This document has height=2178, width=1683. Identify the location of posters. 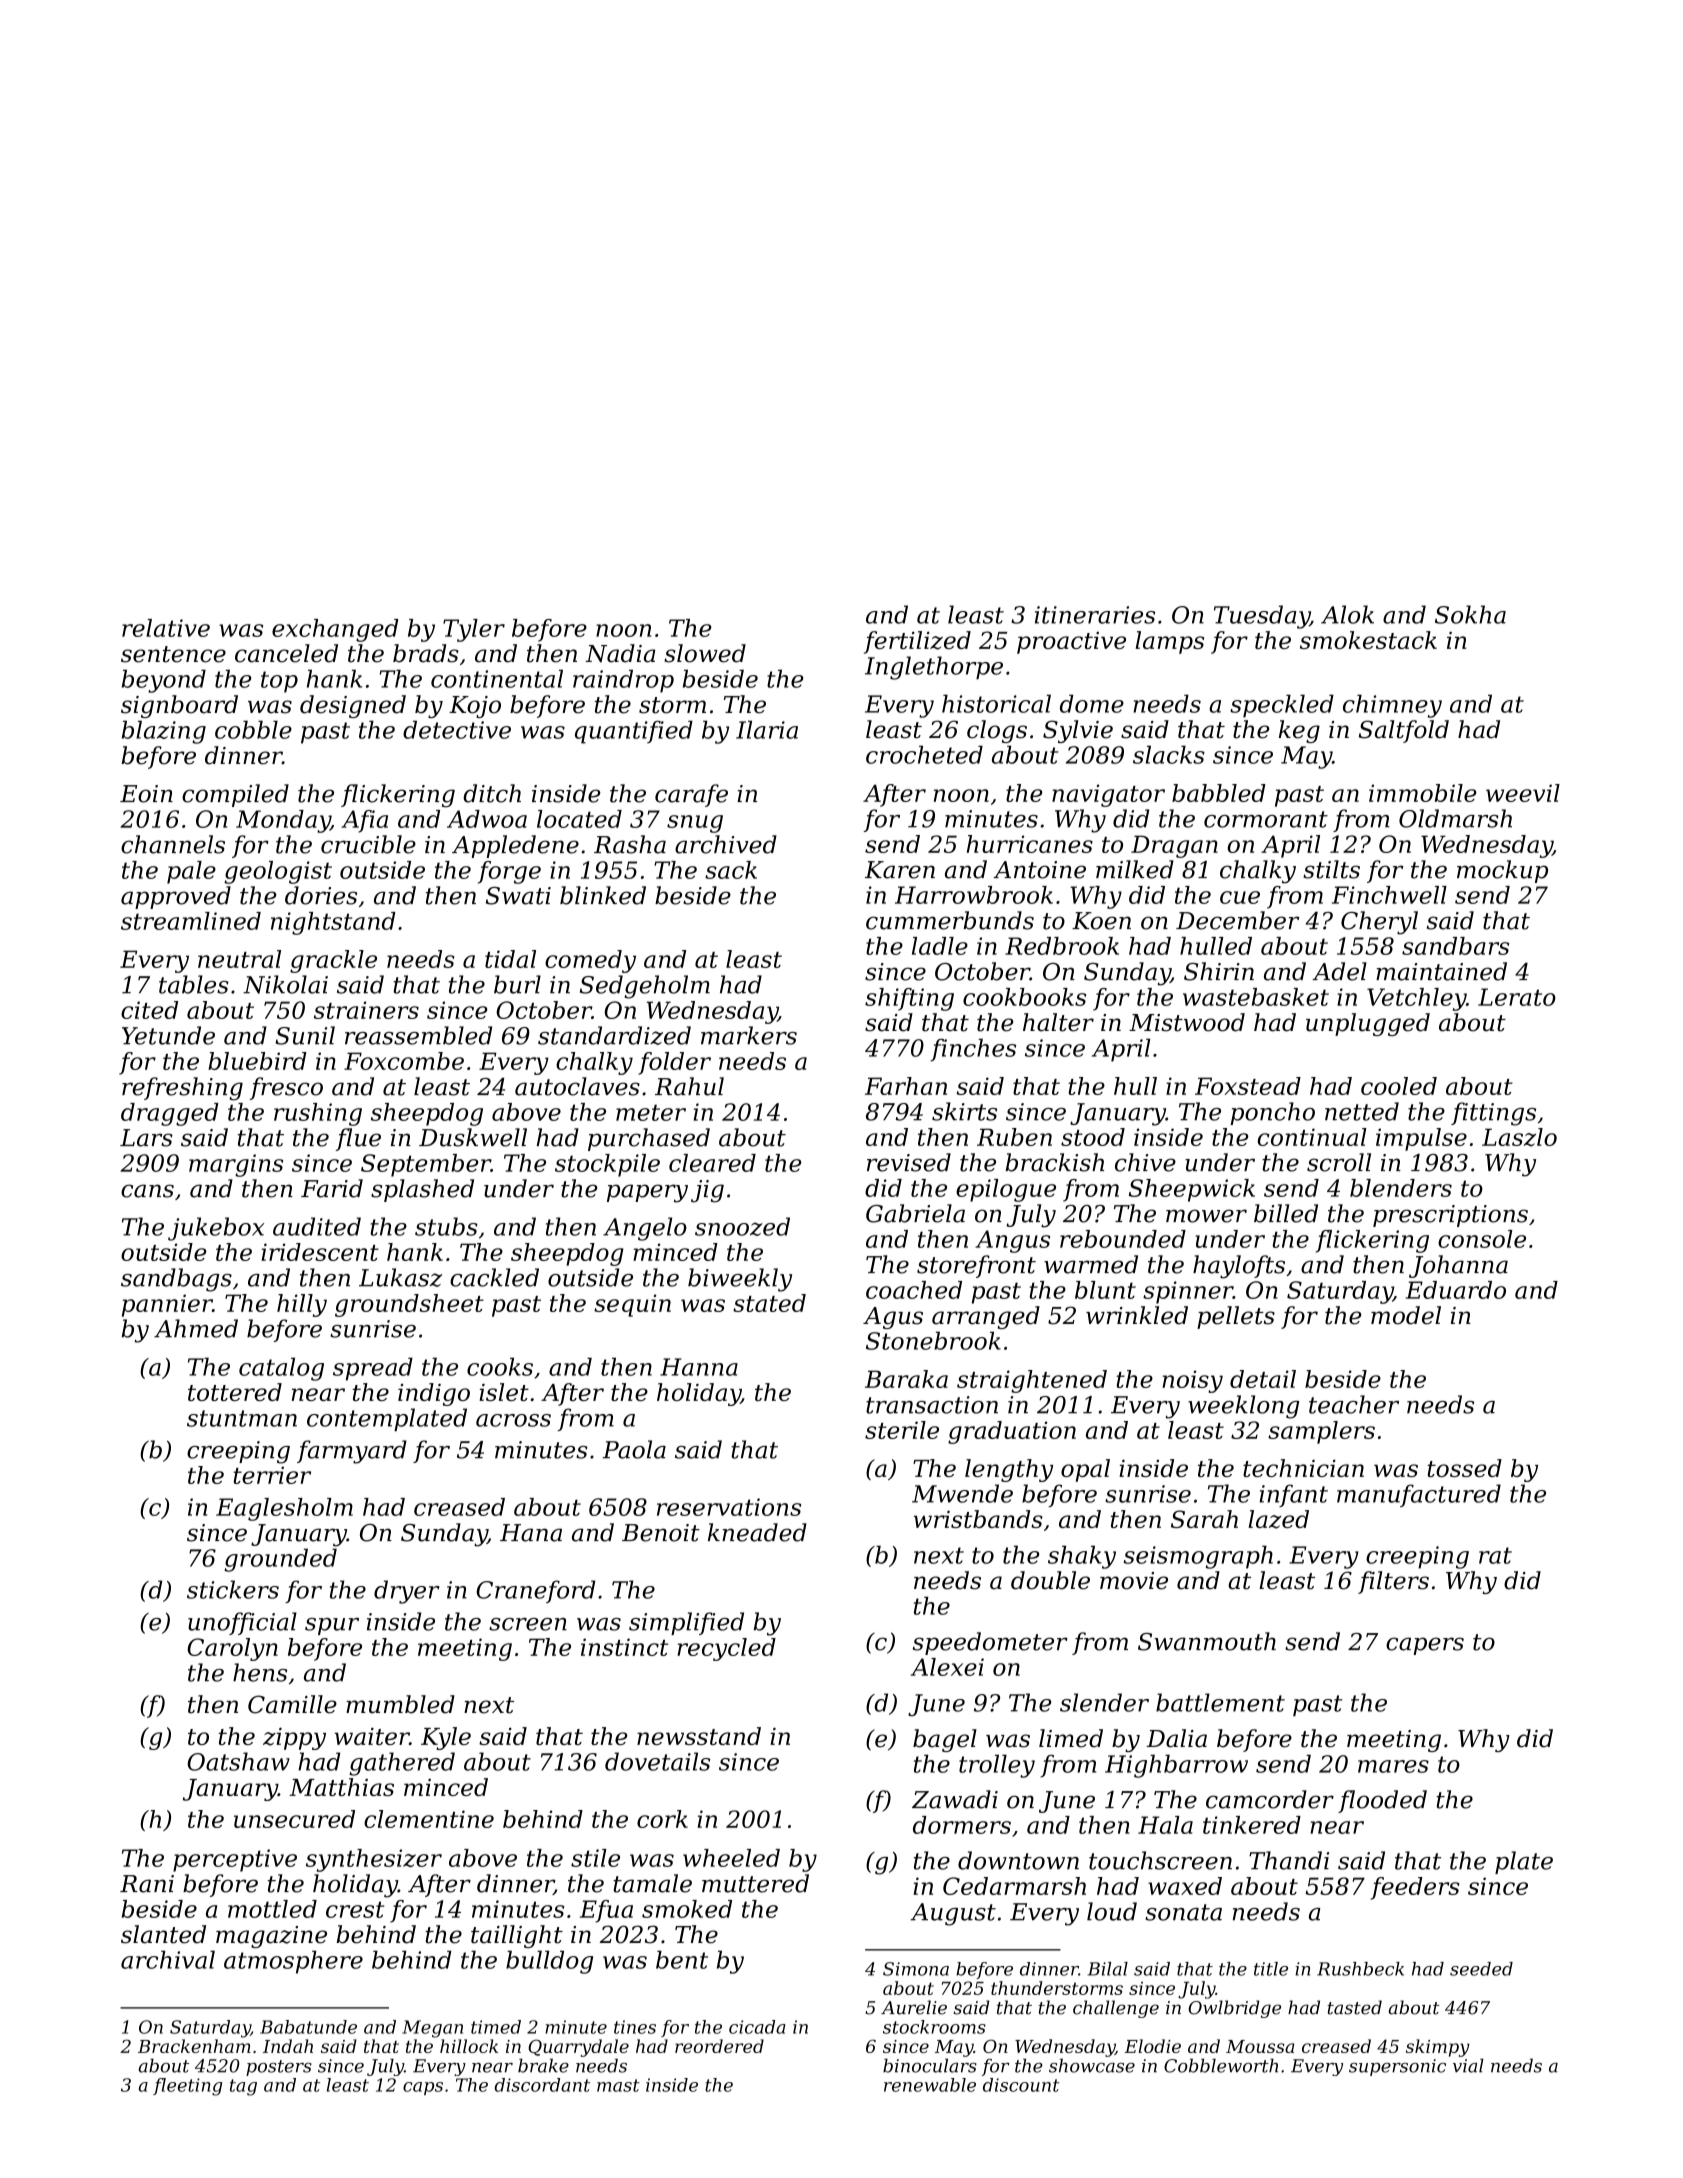
(279, 2068).
